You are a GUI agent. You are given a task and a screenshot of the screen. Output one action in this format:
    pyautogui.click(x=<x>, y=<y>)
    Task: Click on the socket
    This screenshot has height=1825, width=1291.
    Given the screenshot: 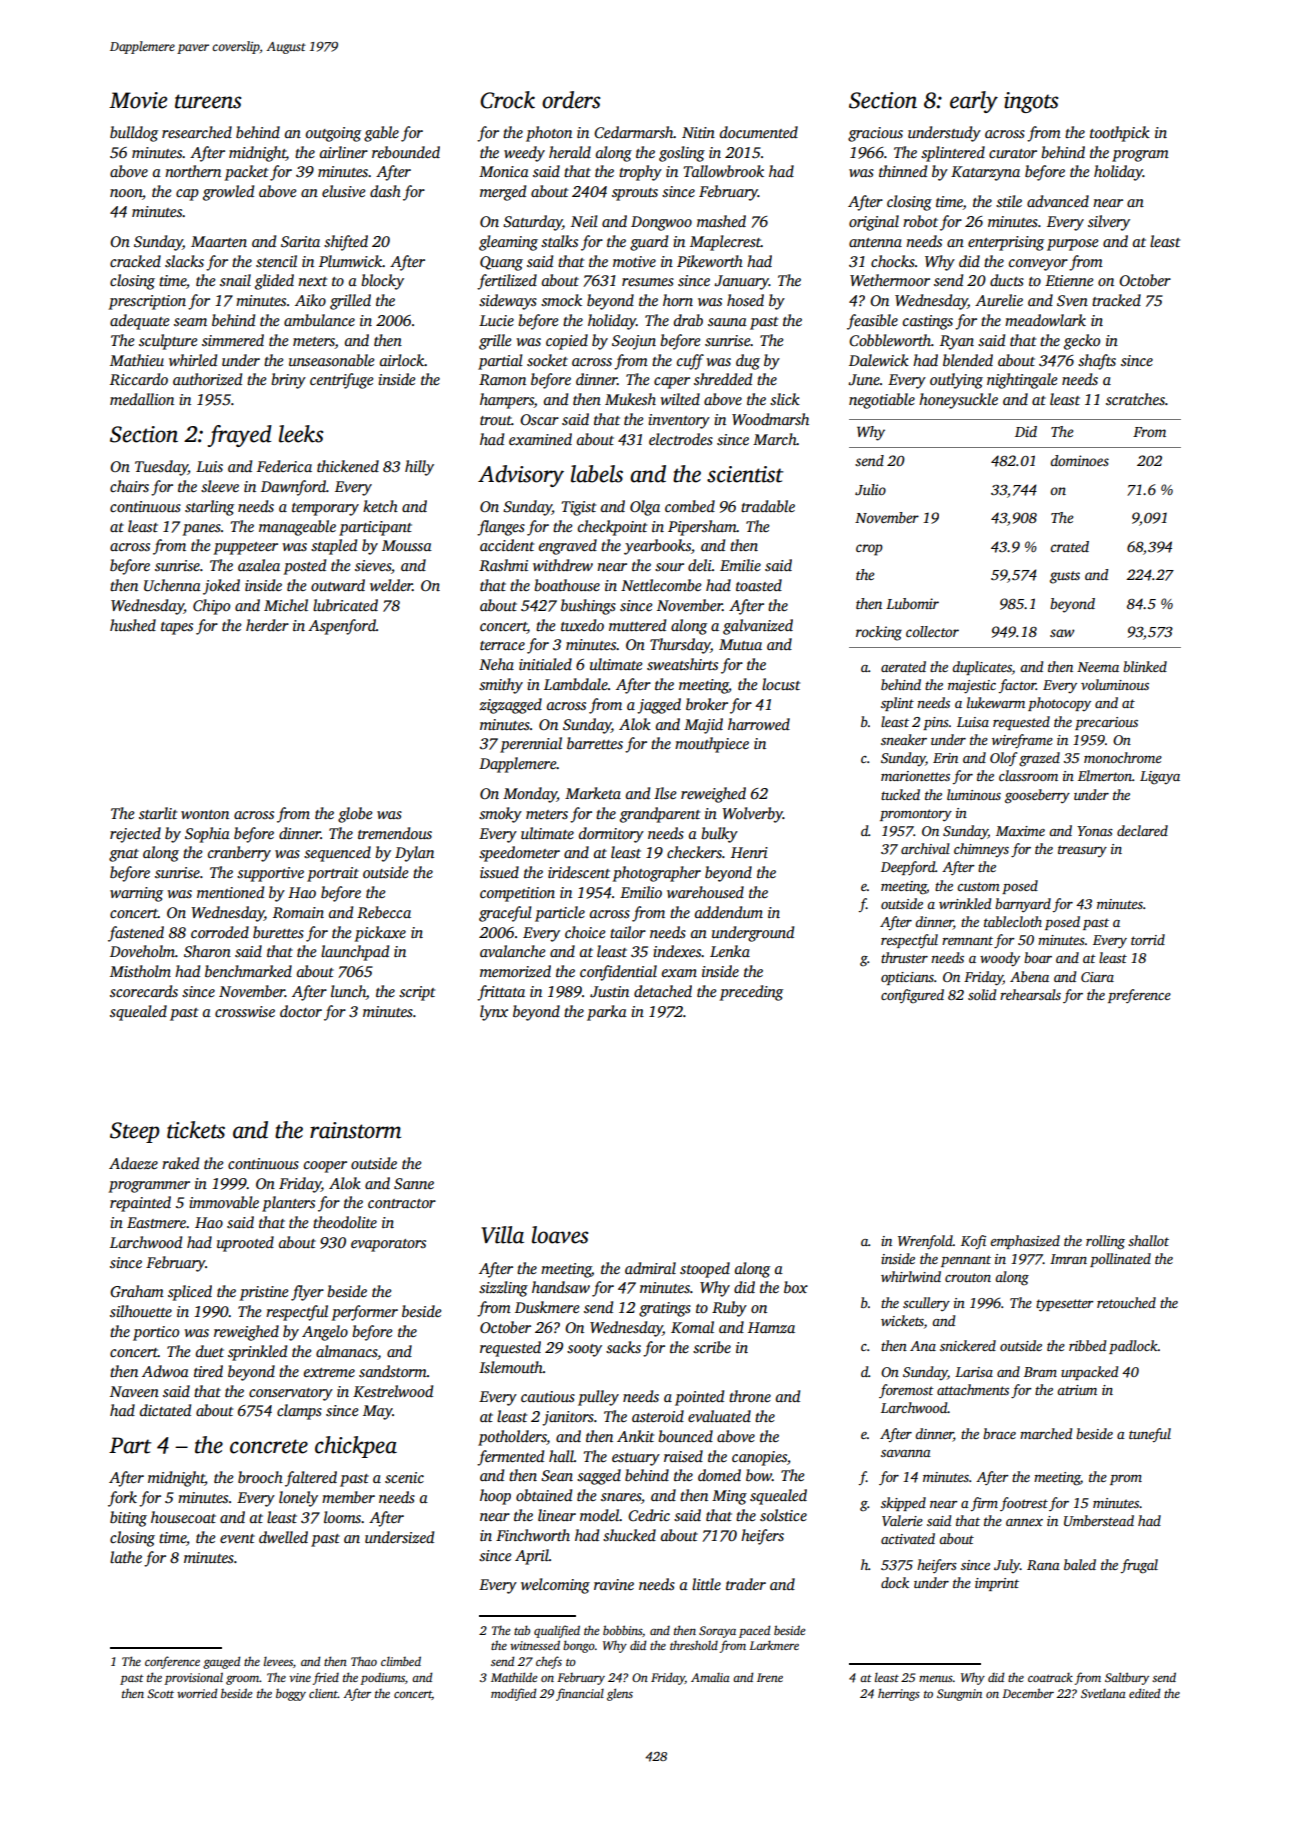 What is the action you would take?
    pyautogui.click(x=547, y=360)
